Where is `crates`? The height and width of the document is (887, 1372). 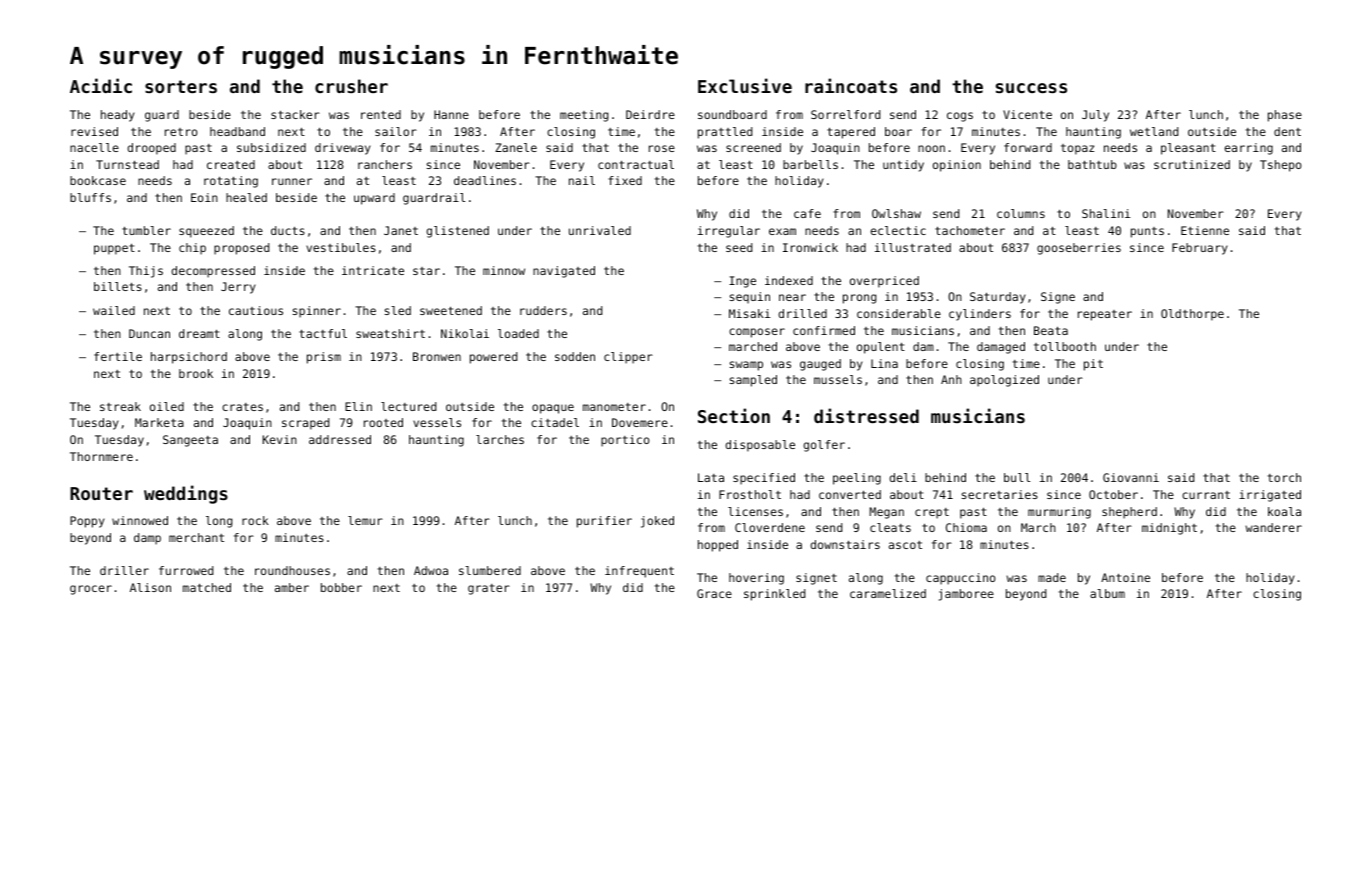 crates is located at coordinates (242, 407).
